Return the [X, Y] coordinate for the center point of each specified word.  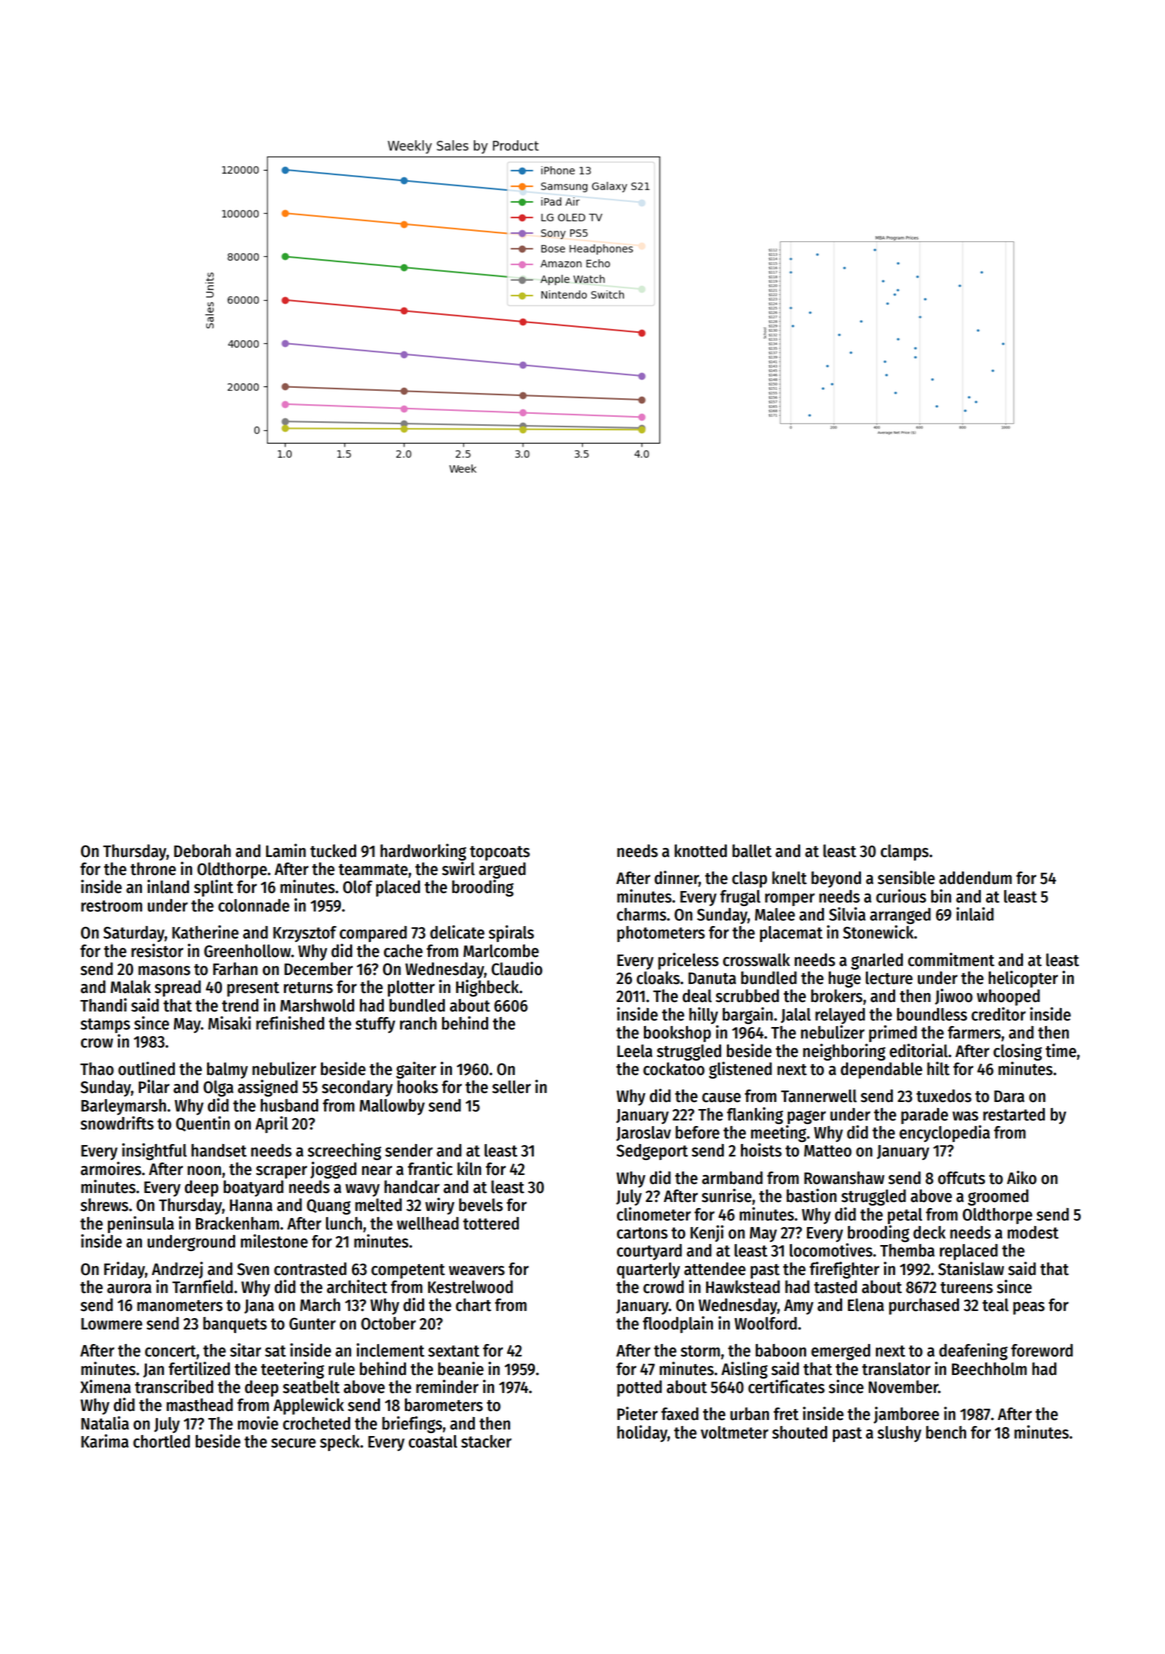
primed [893, 1033]
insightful [154, 1151]
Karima [105, 1441]
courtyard [649, 1252]
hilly [703, 1015]
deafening [973, 1351]
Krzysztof [305, 934]
